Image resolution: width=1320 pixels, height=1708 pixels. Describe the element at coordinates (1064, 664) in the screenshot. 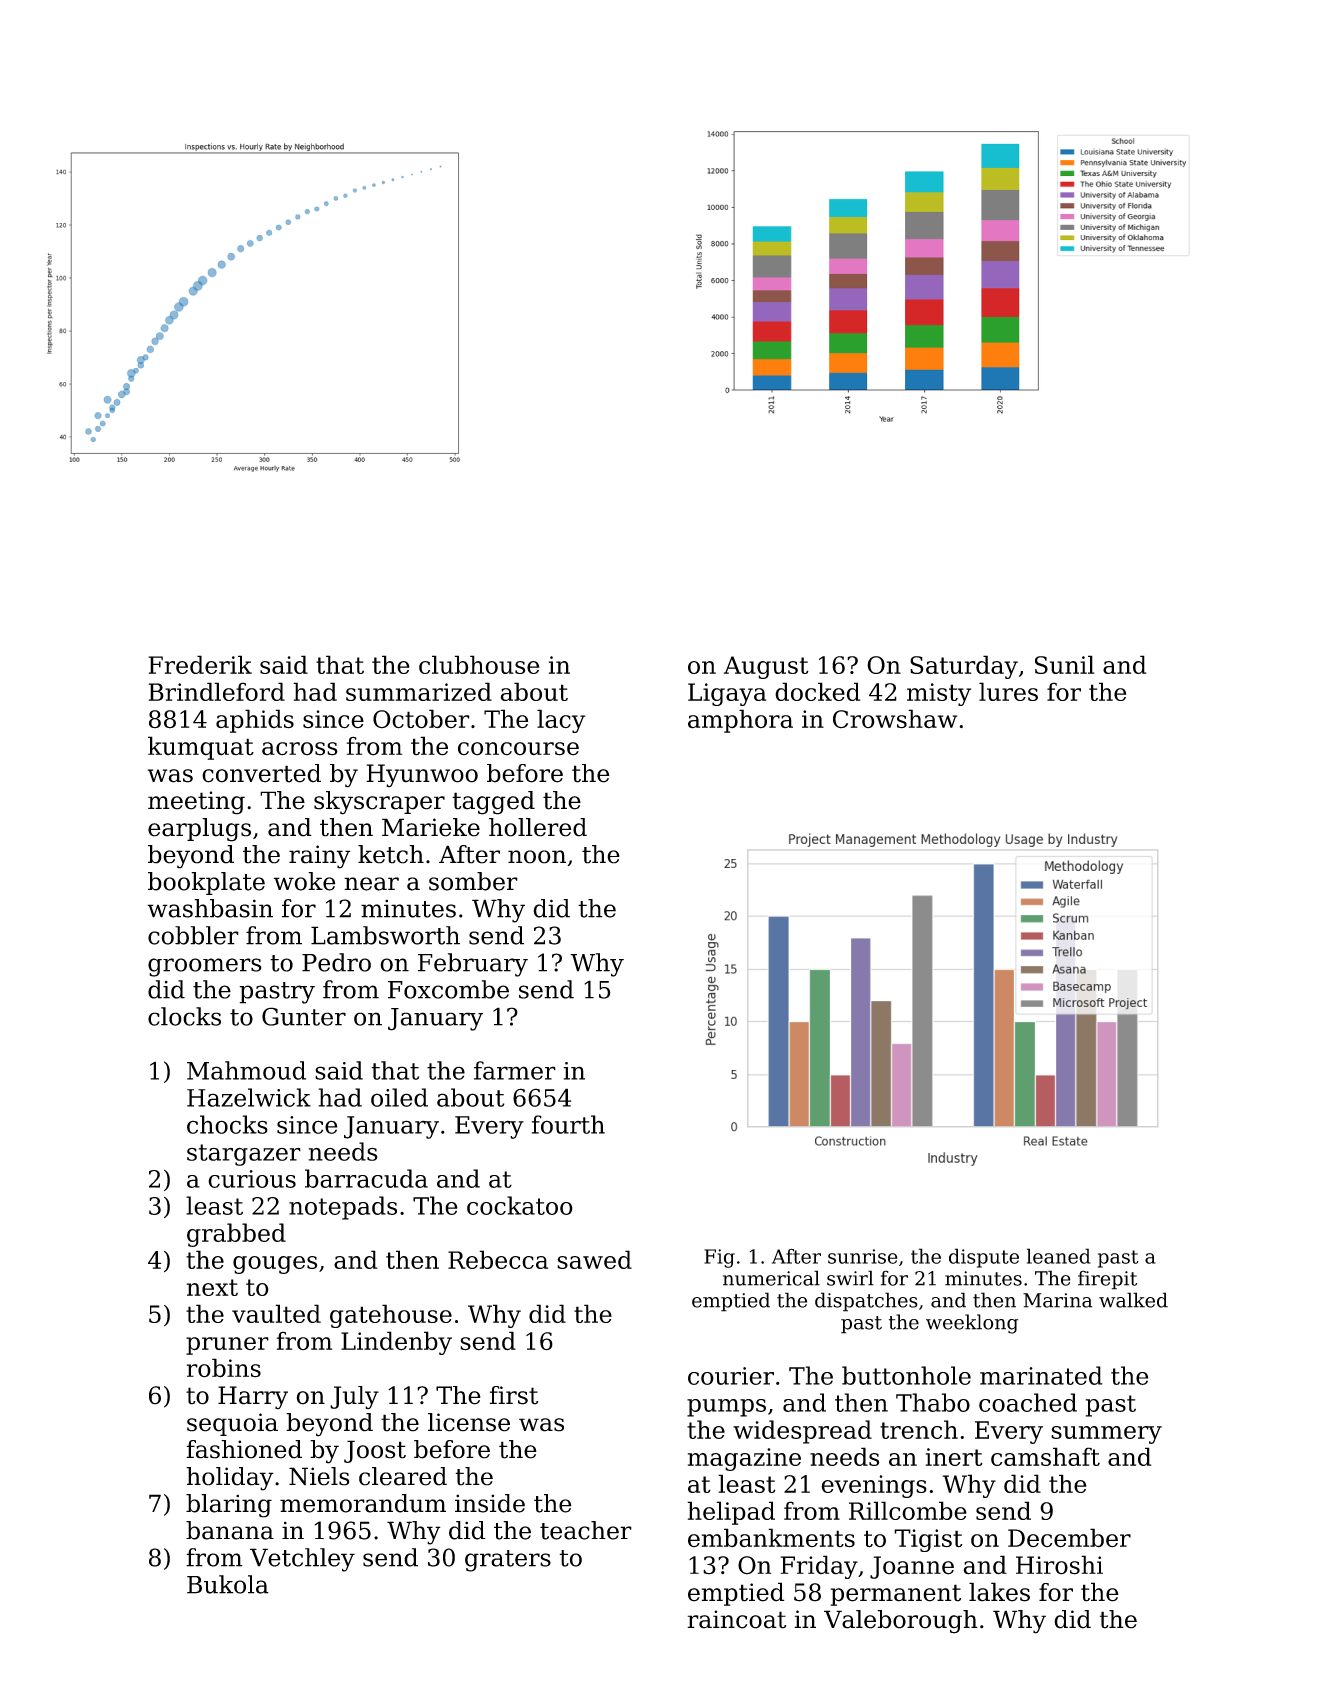

I see `Sunil` at that location.
